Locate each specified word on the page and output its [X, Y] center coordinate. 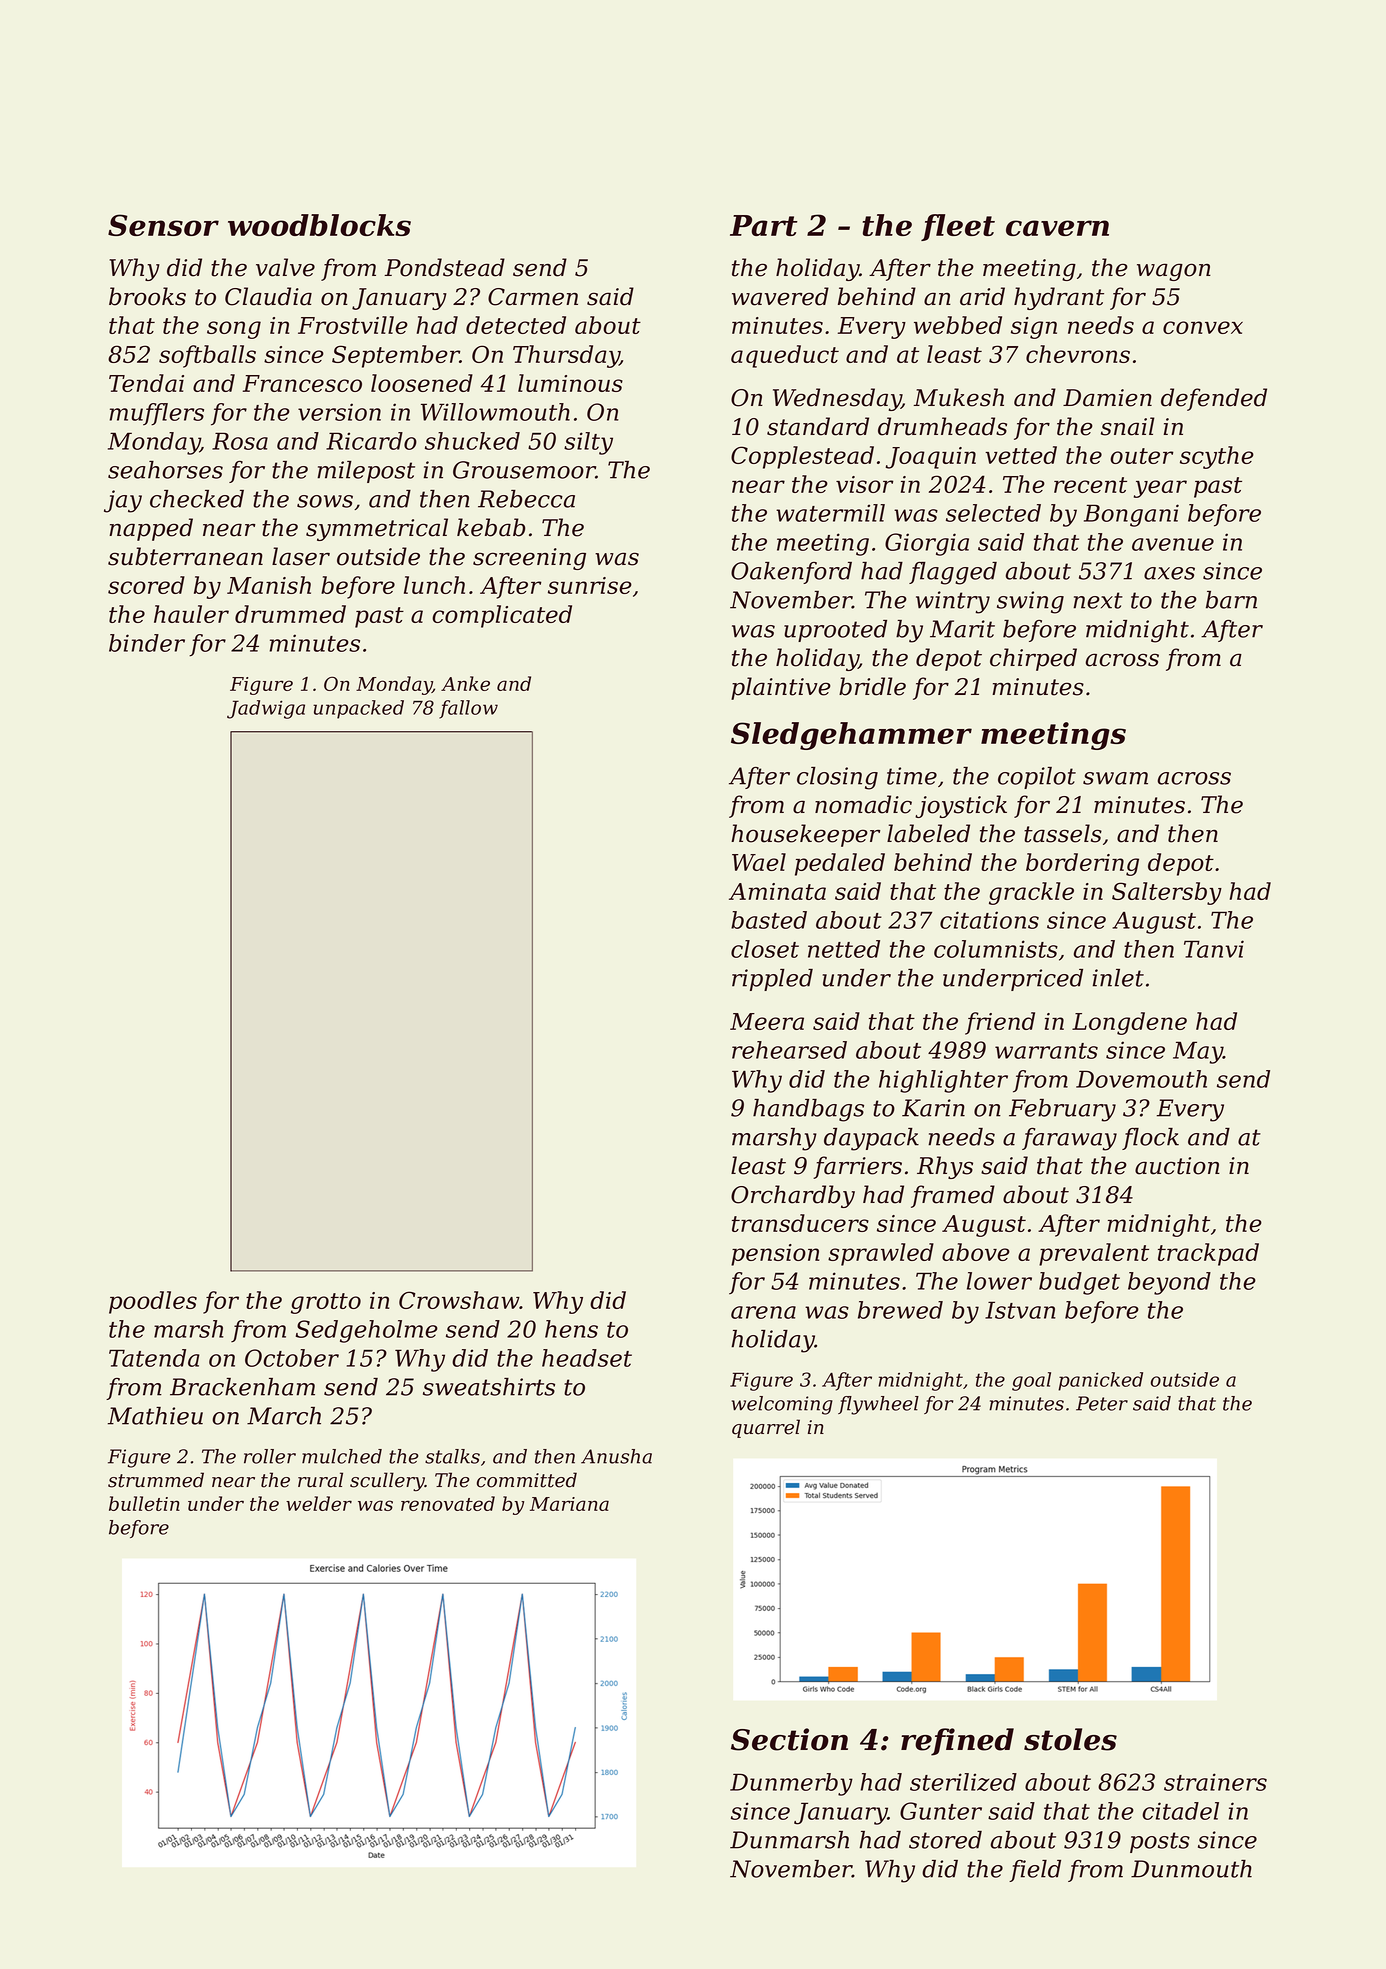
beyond [1169, 1283]
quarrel [766, 1428]
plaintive [781, 688]
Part [764, 225]
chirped [1033, 659]
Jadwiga [266, 709]
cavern [1057, 228]
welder [319, 1503]
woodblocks [319, 225]
